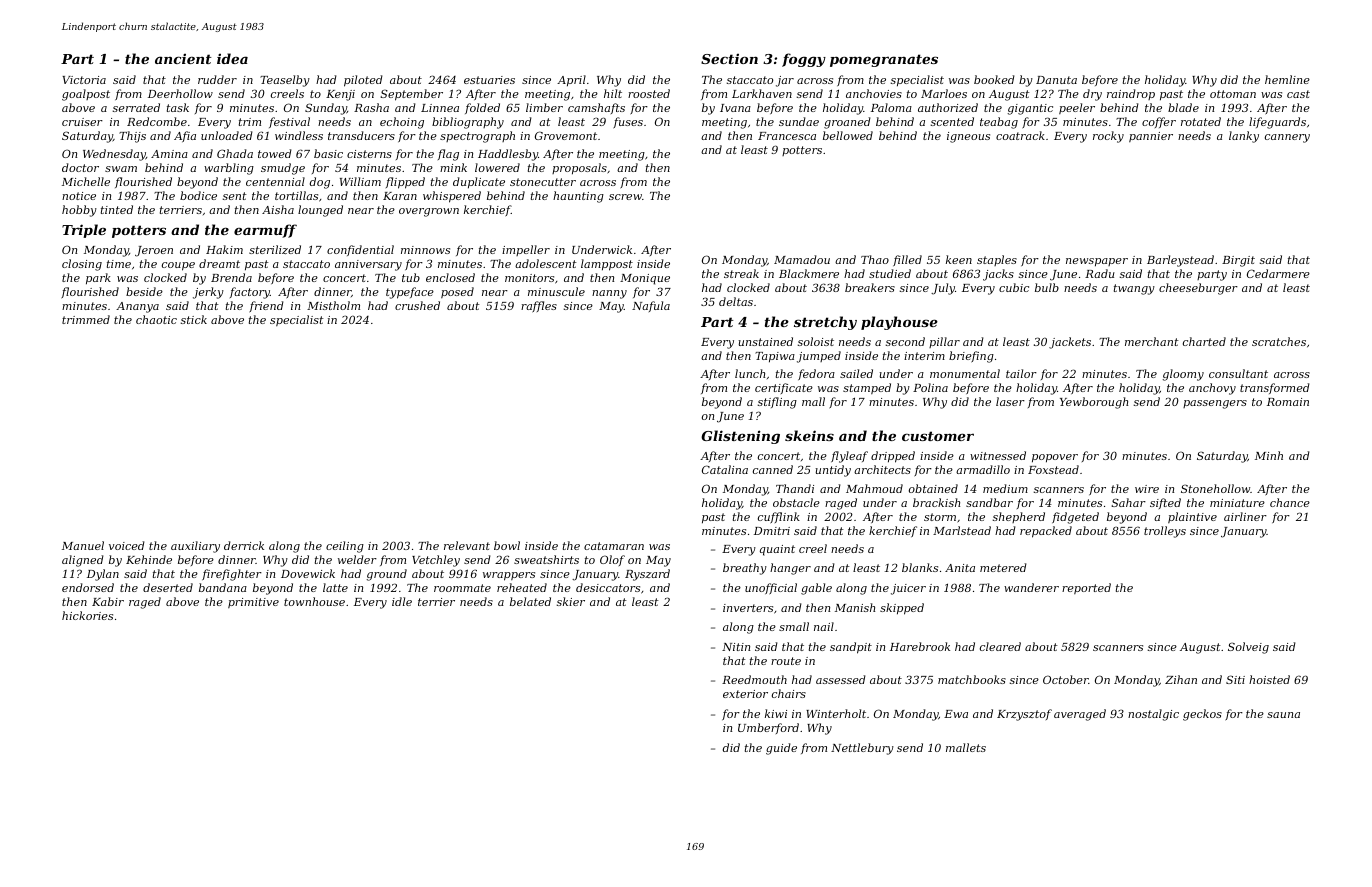 The height and width of the image is (887, 1372). What do you see at coordinates (884, 60) in the image?
I see `pomegranates` at bounding box center [884, 60].
